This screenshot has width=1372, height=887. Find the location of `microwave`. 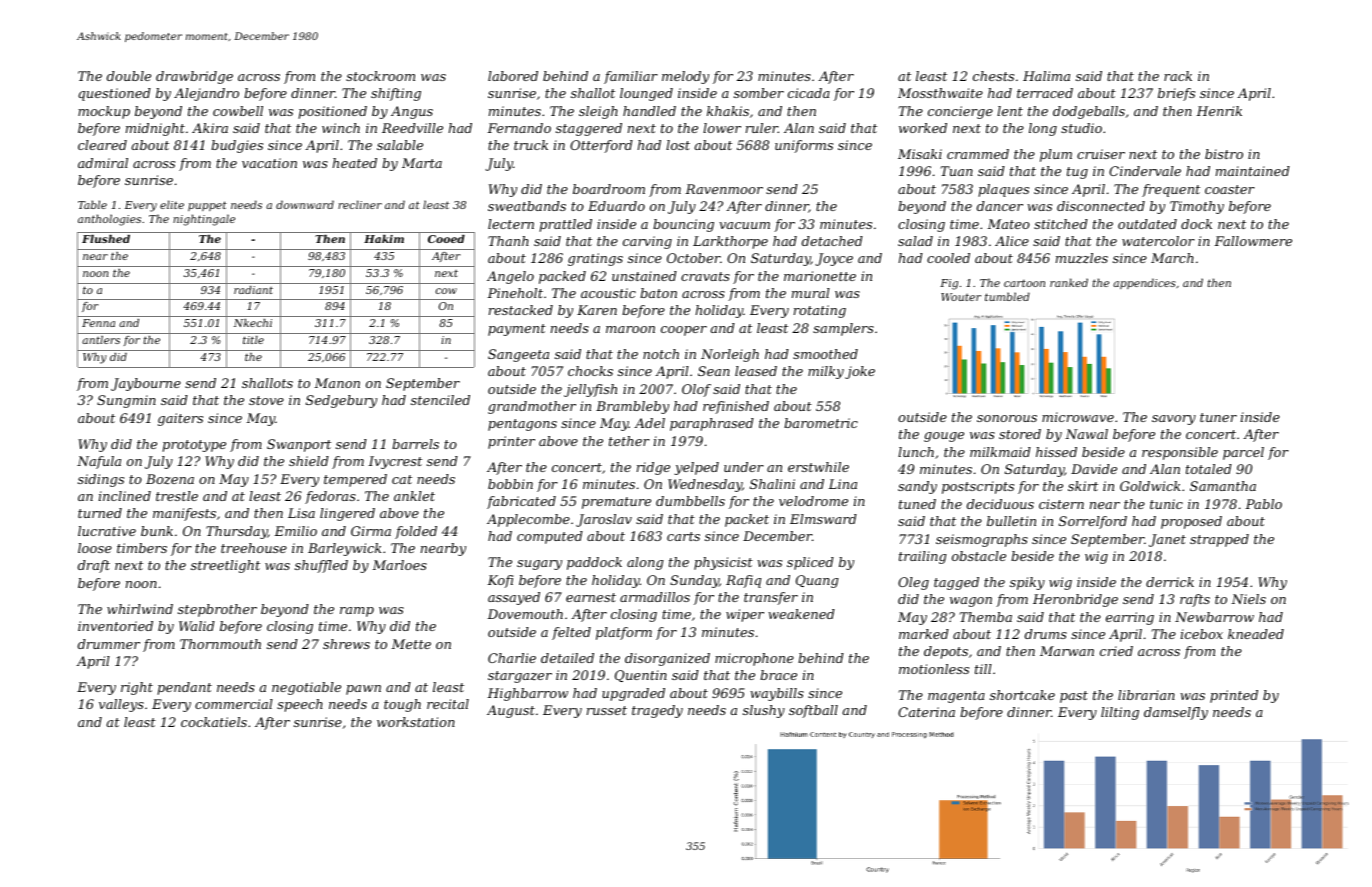

microwave is located at coordinates (1078, 417).
